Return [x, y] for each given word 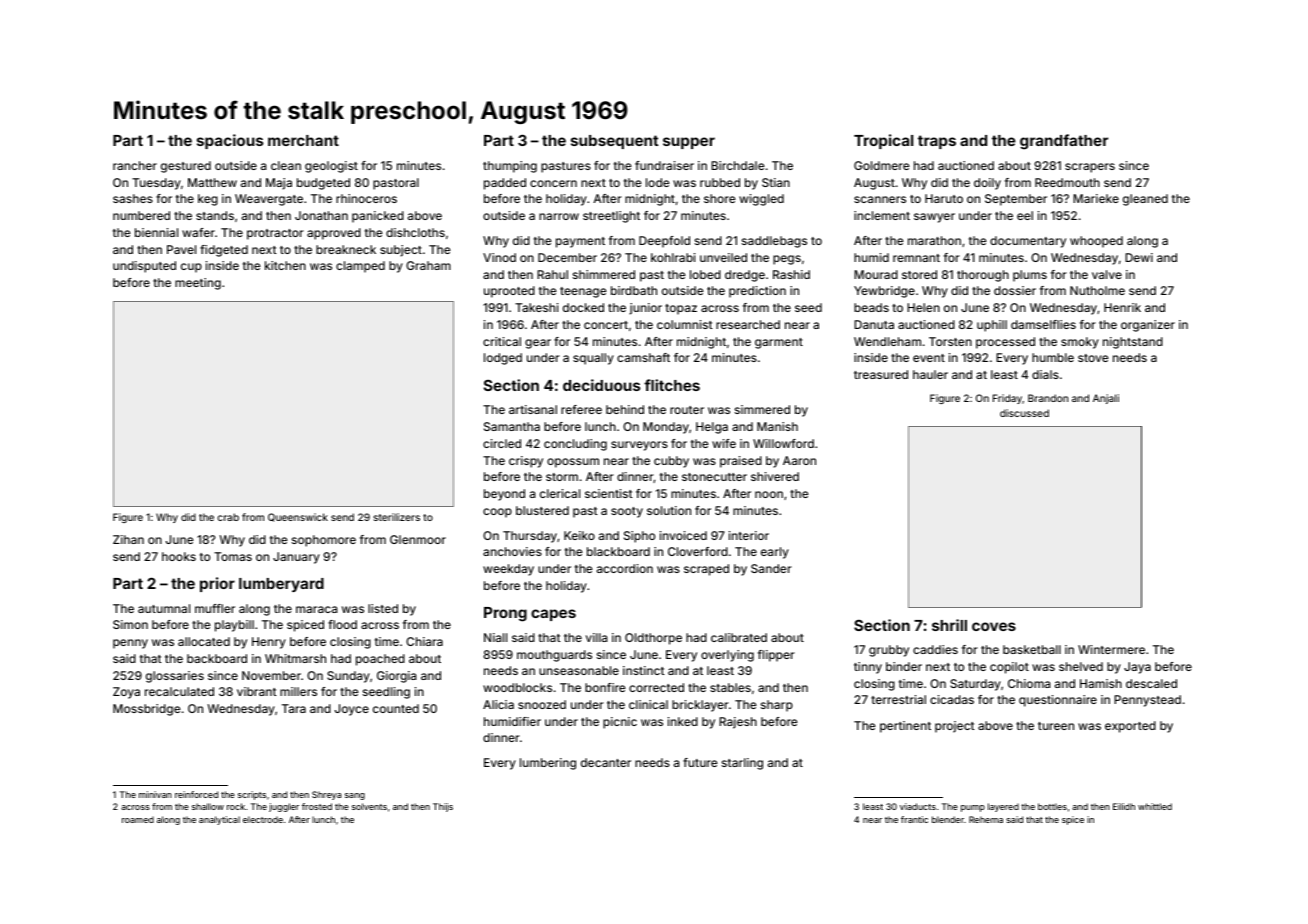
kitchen [285, 265]
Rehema [986, 819]
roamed [138, 819]
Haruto [944, 198]
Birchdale [738, 165]
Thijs [443, 807]
